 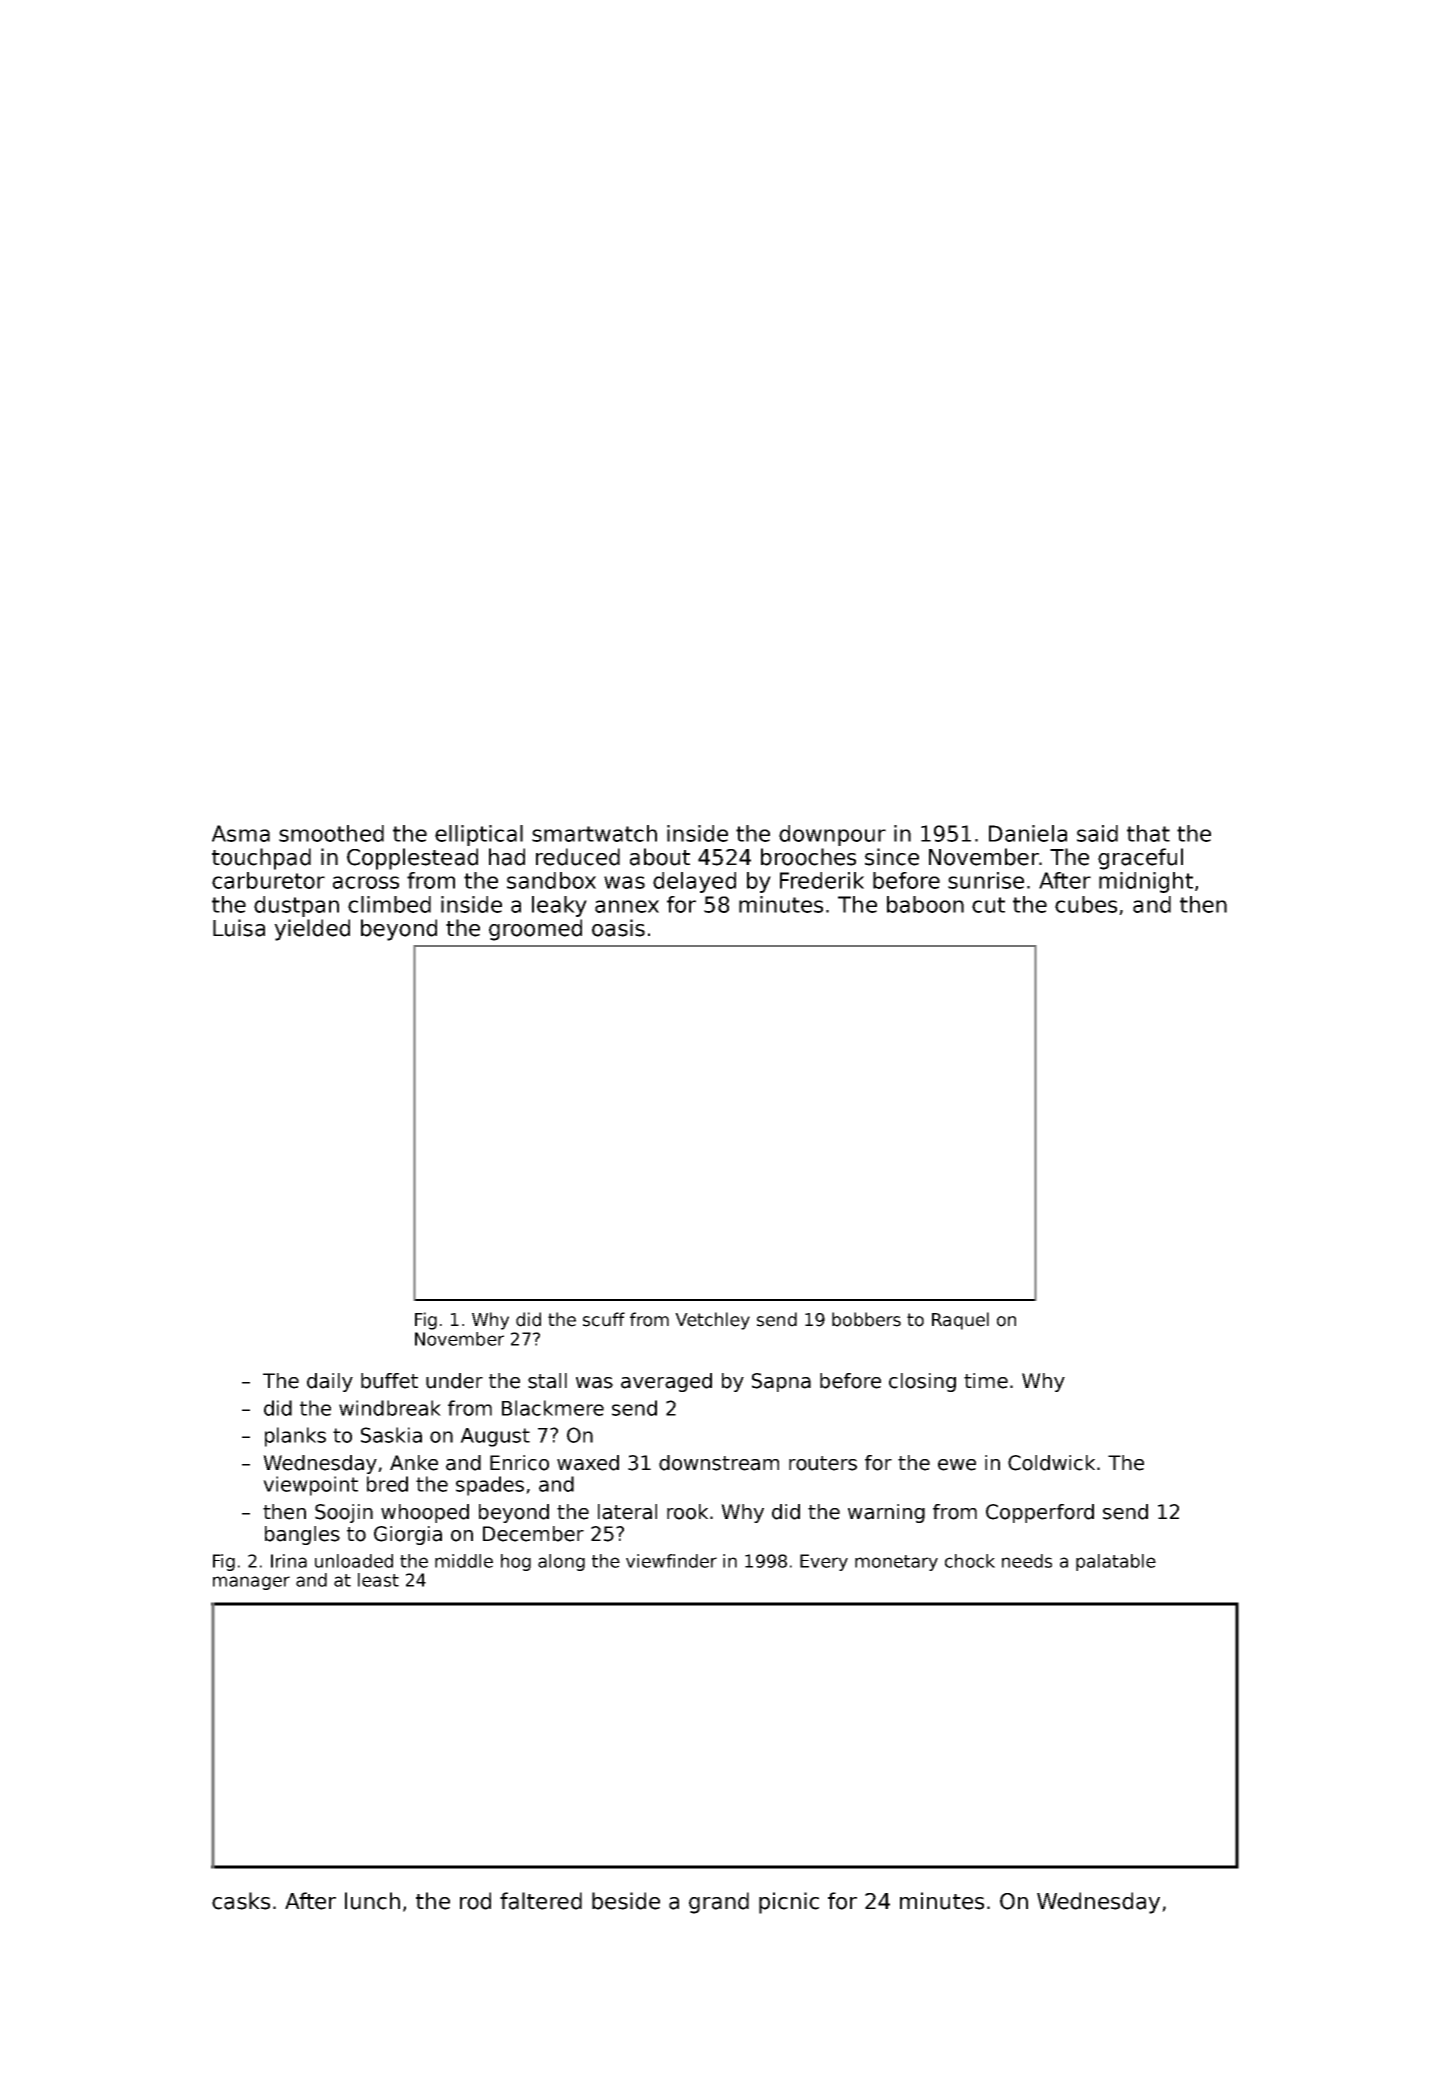 I want to click on smartwatch, so click(x=594, y=833).
